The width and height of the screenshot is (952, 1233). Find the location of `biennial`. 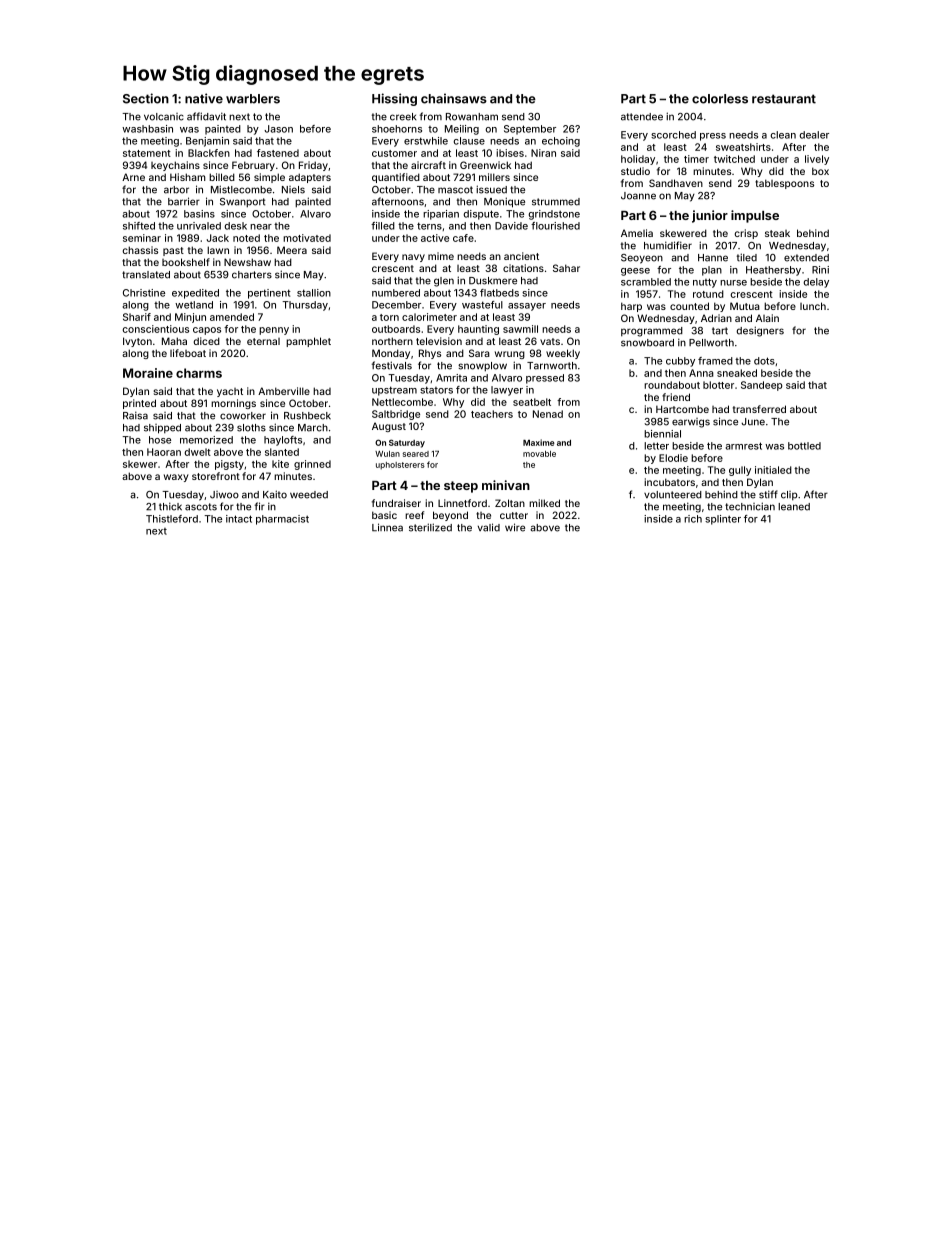

biennial is located at coordinates (662, 434).
